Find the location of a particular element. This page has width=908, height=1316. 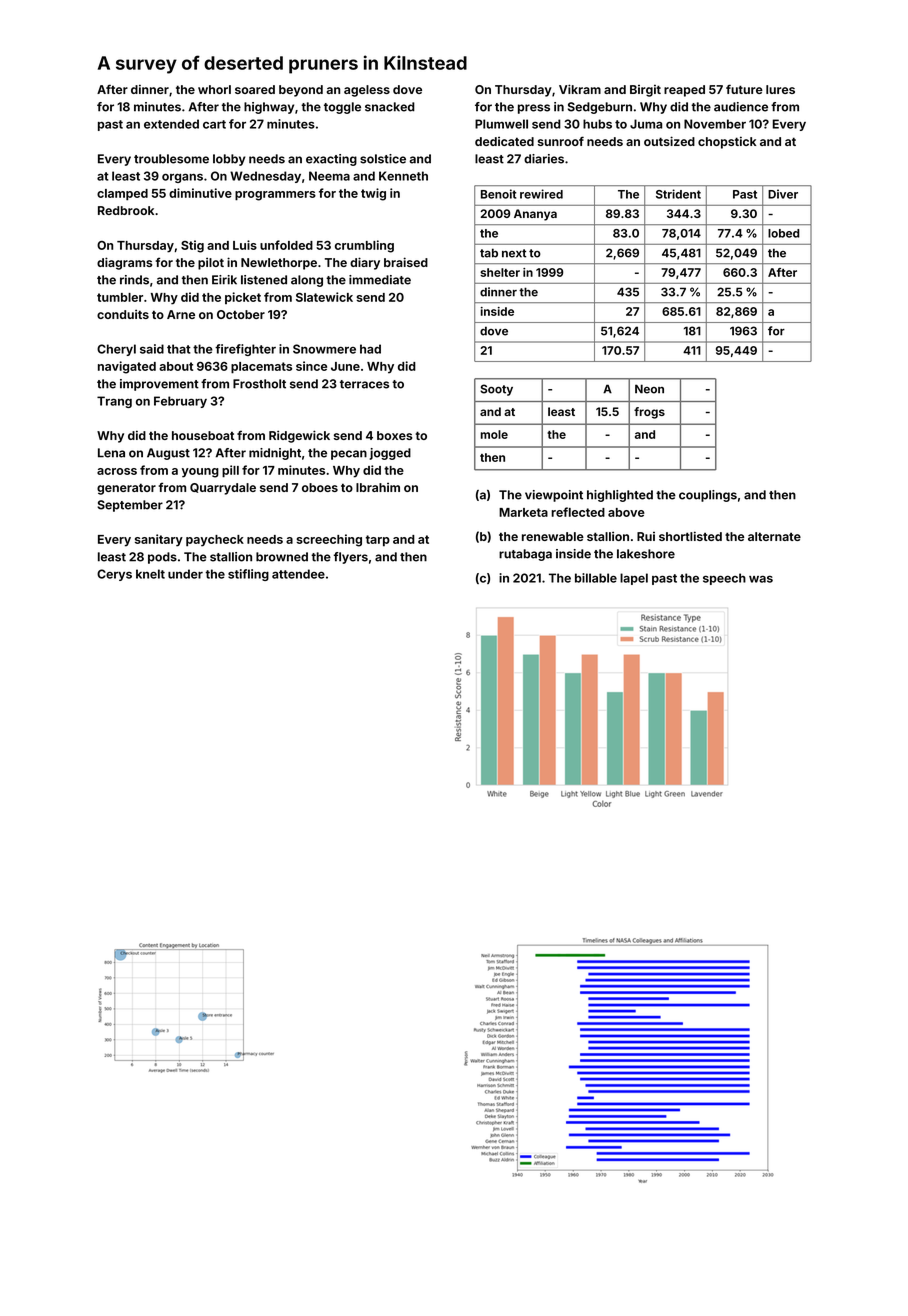

Lena is located at coordinates (111, 453).
